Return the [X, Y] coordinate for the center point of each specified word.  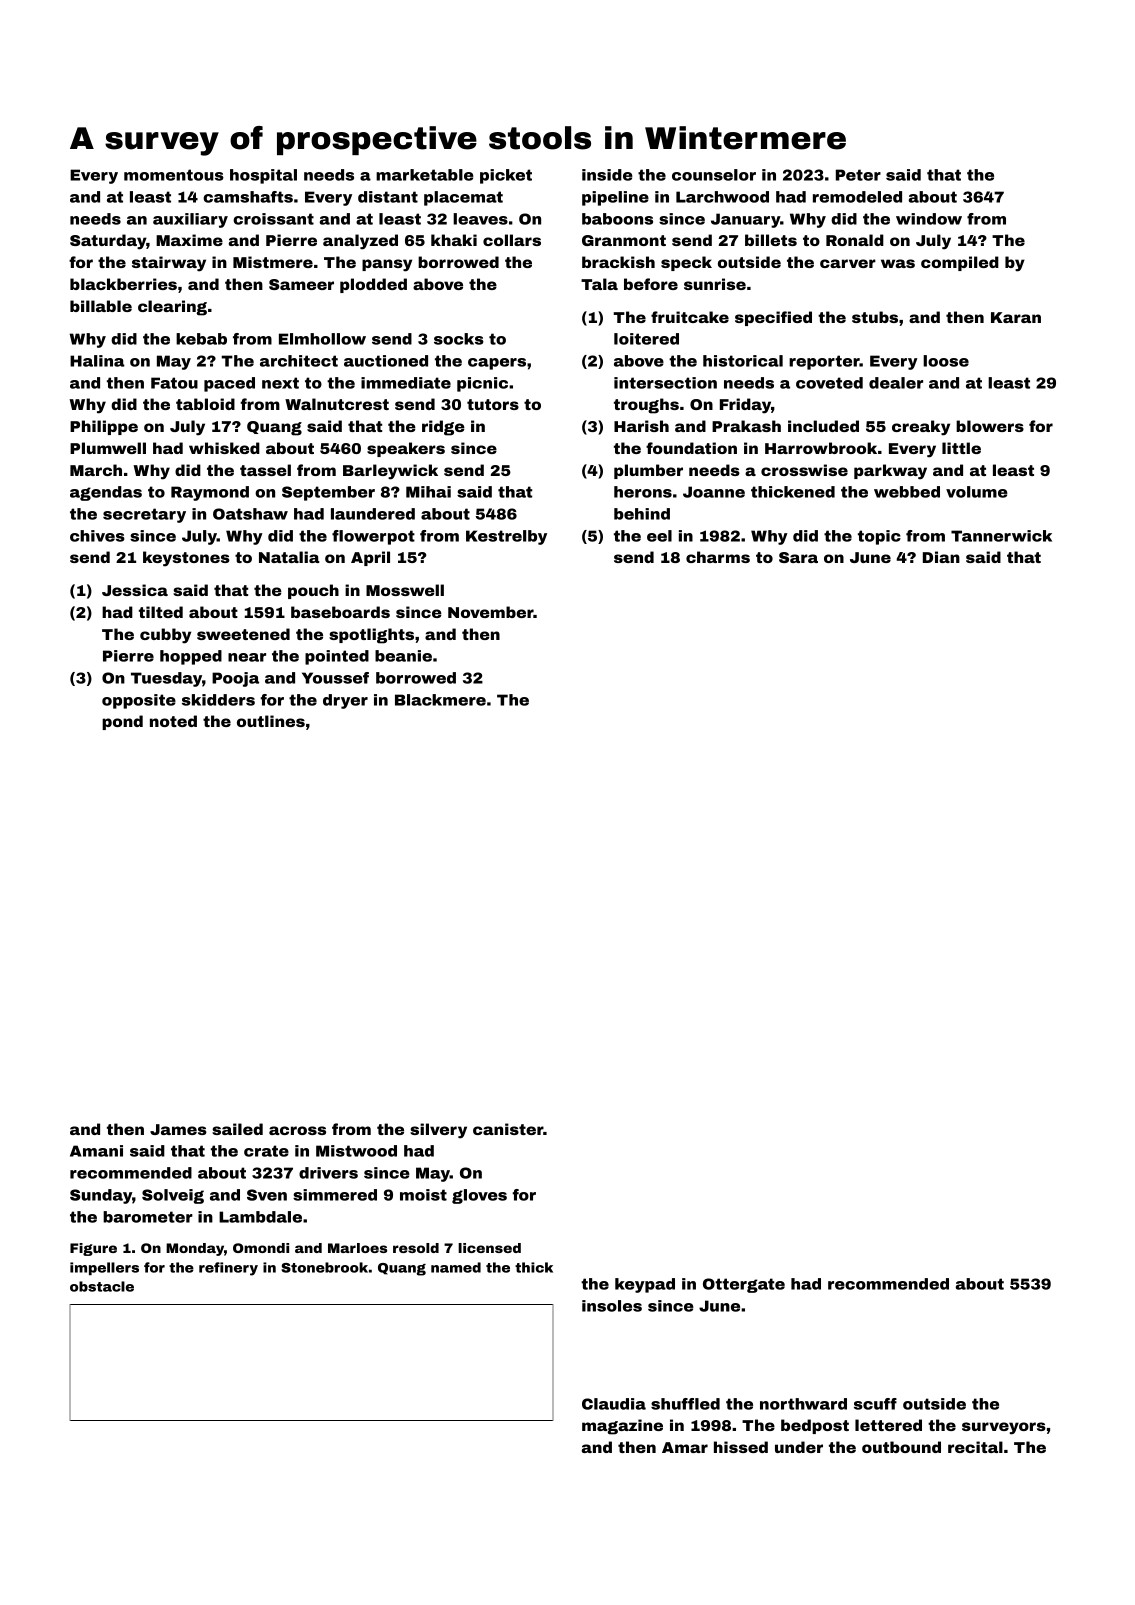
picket [506, 176]
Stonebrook [324, 1267]
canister [508, 1129]
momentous [174, 175]
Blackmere [440, 700]
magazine [622, 1427]
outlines [271, 721]
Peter [858, 175]
